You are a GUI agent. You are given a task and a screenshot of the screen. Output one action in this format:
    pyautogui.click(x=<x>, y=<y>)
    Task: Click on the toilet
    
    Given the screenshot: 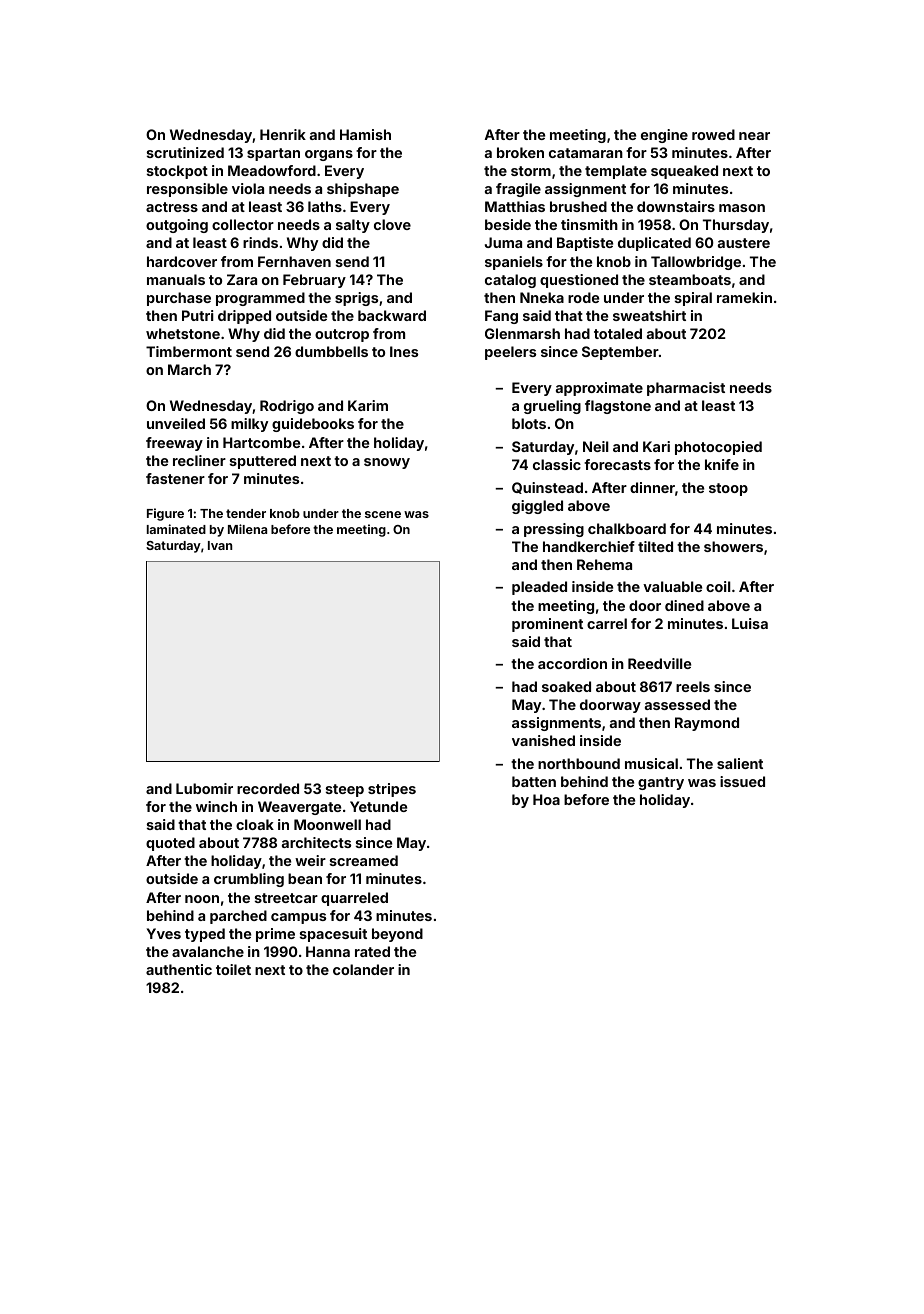 What is the action you would take?
    pyautogui.click(x=233, y=969)
